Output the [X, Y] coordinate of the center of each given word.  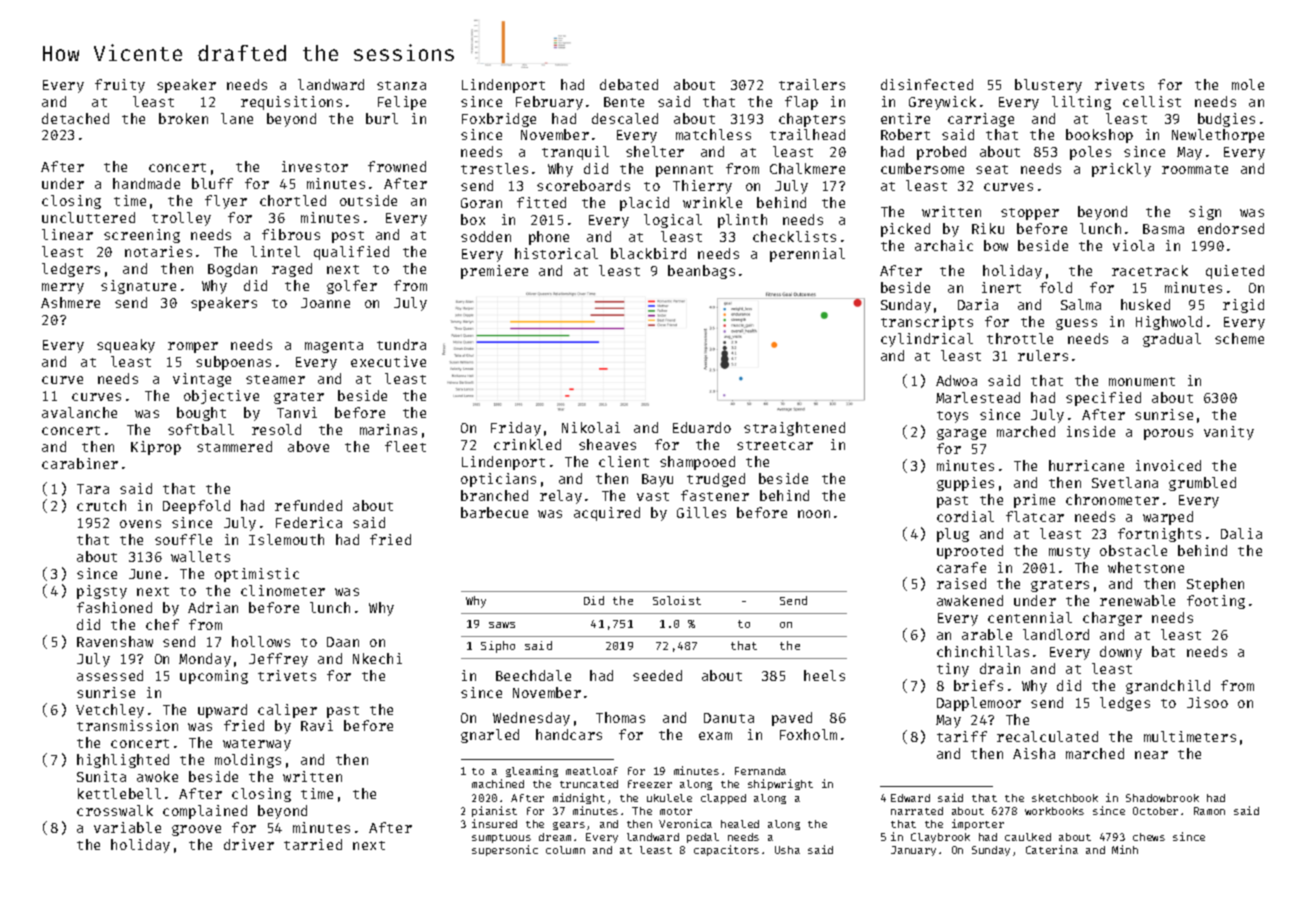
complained [205, 812]
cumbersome [922, 168]
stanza [401, 85]
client [624, 461]
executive [388, 361]
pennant [684, 171]
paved [792, 719]
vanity [1229, 433]
